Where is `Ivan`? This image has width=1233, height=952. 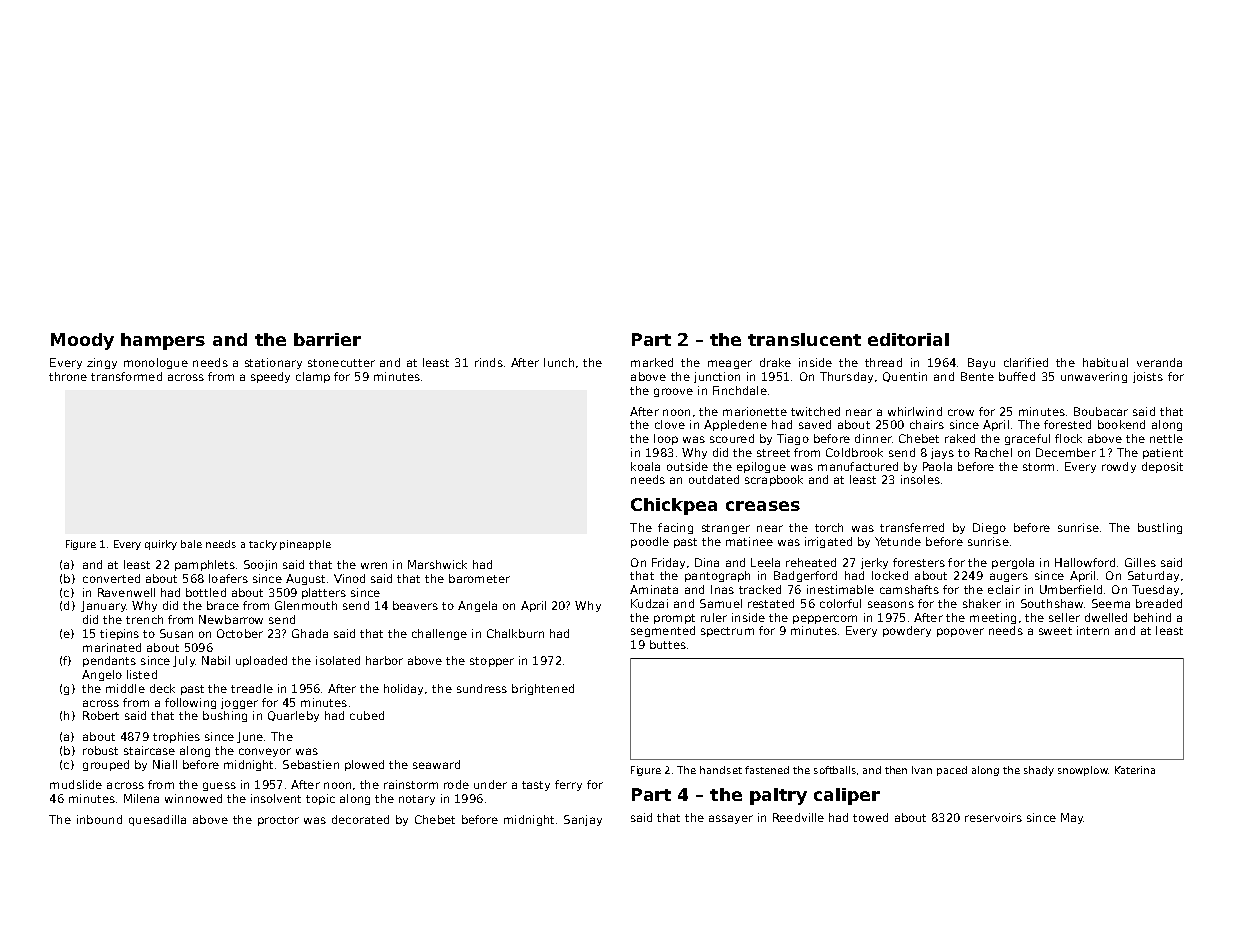 Ivan is located at coordinates (922, 770).
